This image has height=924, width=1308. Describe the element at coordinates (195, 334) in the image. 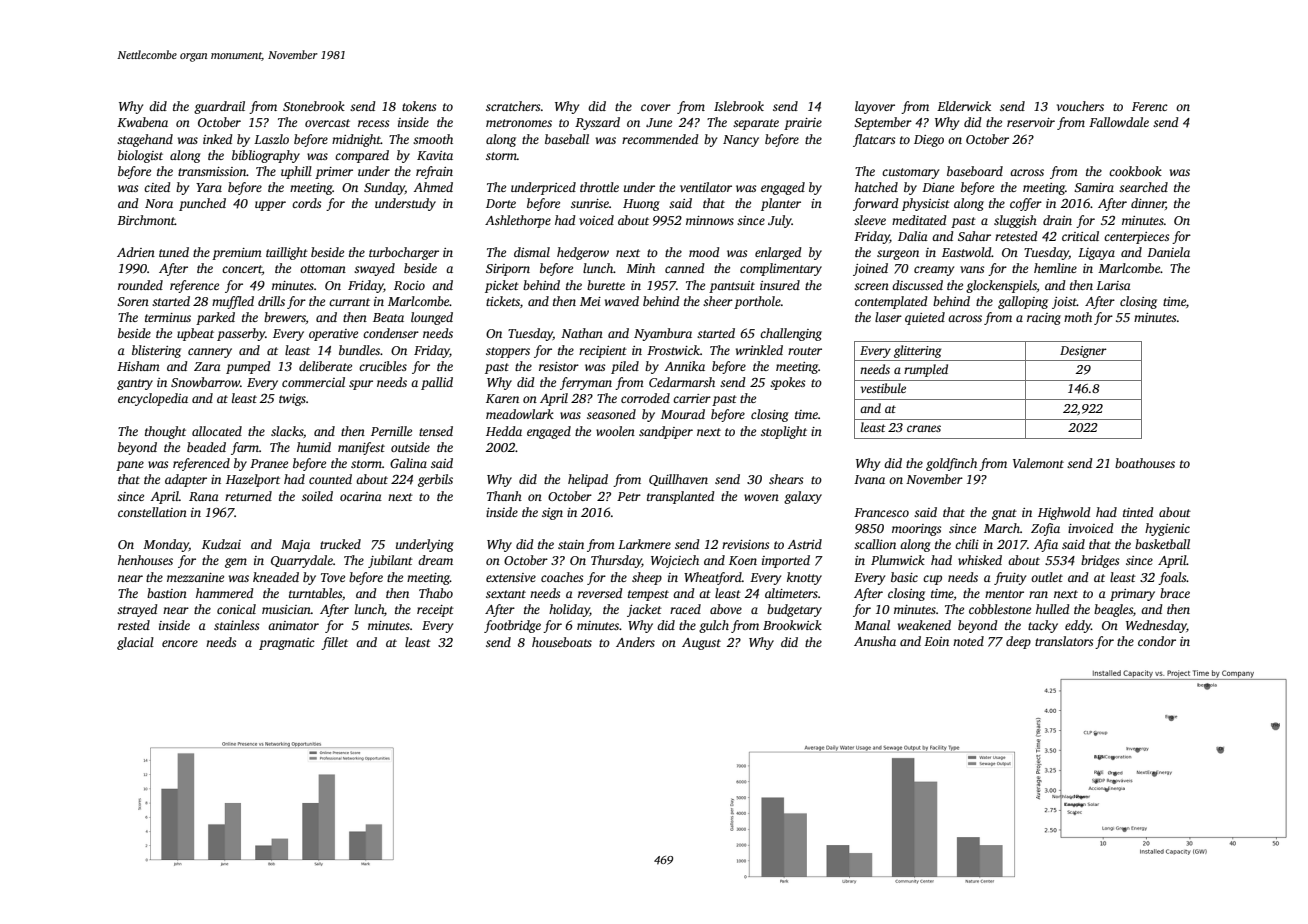

I see `upbeat` at that location.
